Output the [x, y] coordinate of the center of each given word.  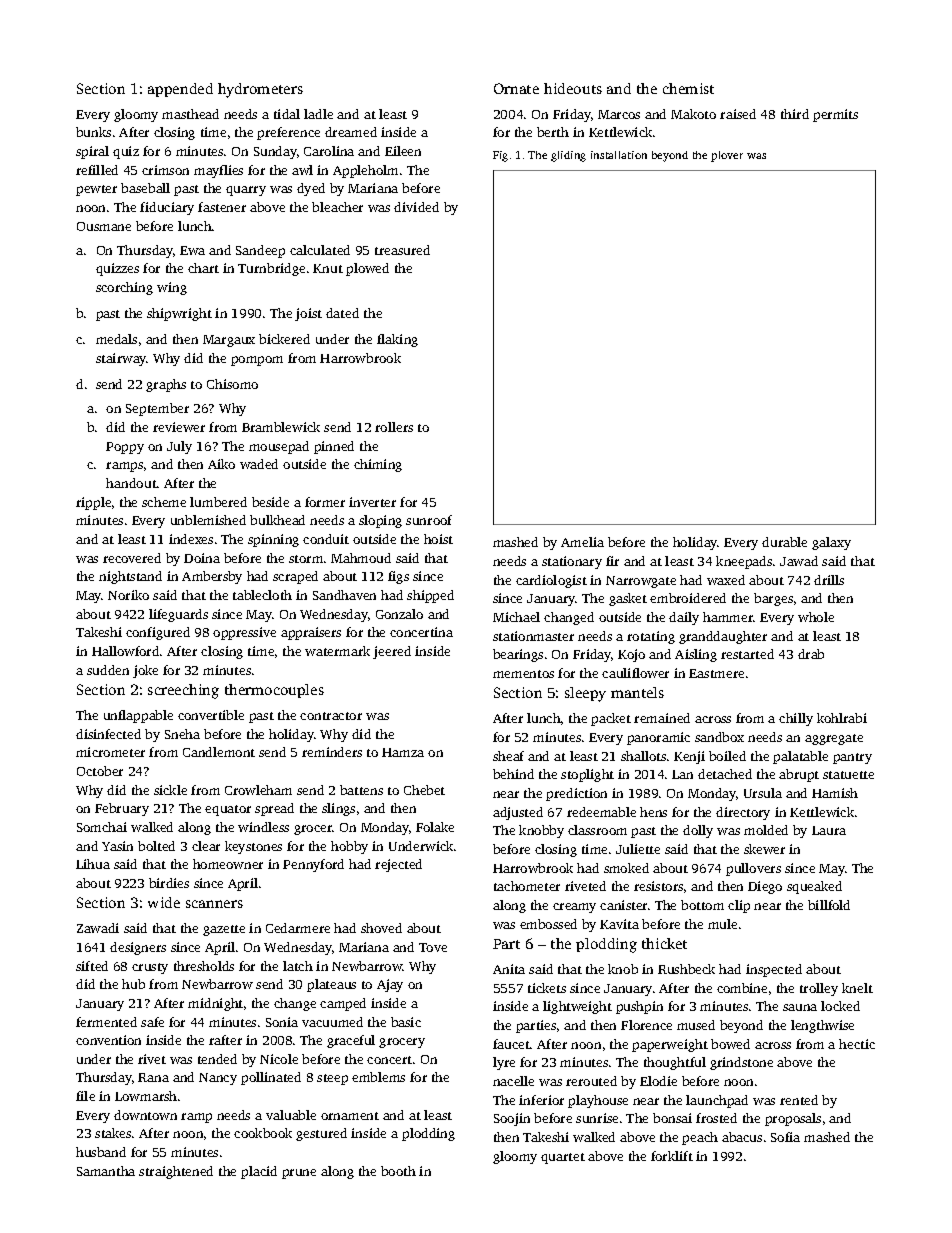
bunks [93, 132]
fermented [106, 1022]
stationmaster [533, 636]
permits [835, 115]
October [100, 771]
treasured [402, 250]
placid [259, 1172]
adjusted [518, 813]
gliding [568, 156]
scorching [124, 288]
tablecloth [262, 595]
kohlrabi [842, 718]
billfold [829, 905]
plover [727, 156]
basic [406, 1022]
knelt [857, 988]
